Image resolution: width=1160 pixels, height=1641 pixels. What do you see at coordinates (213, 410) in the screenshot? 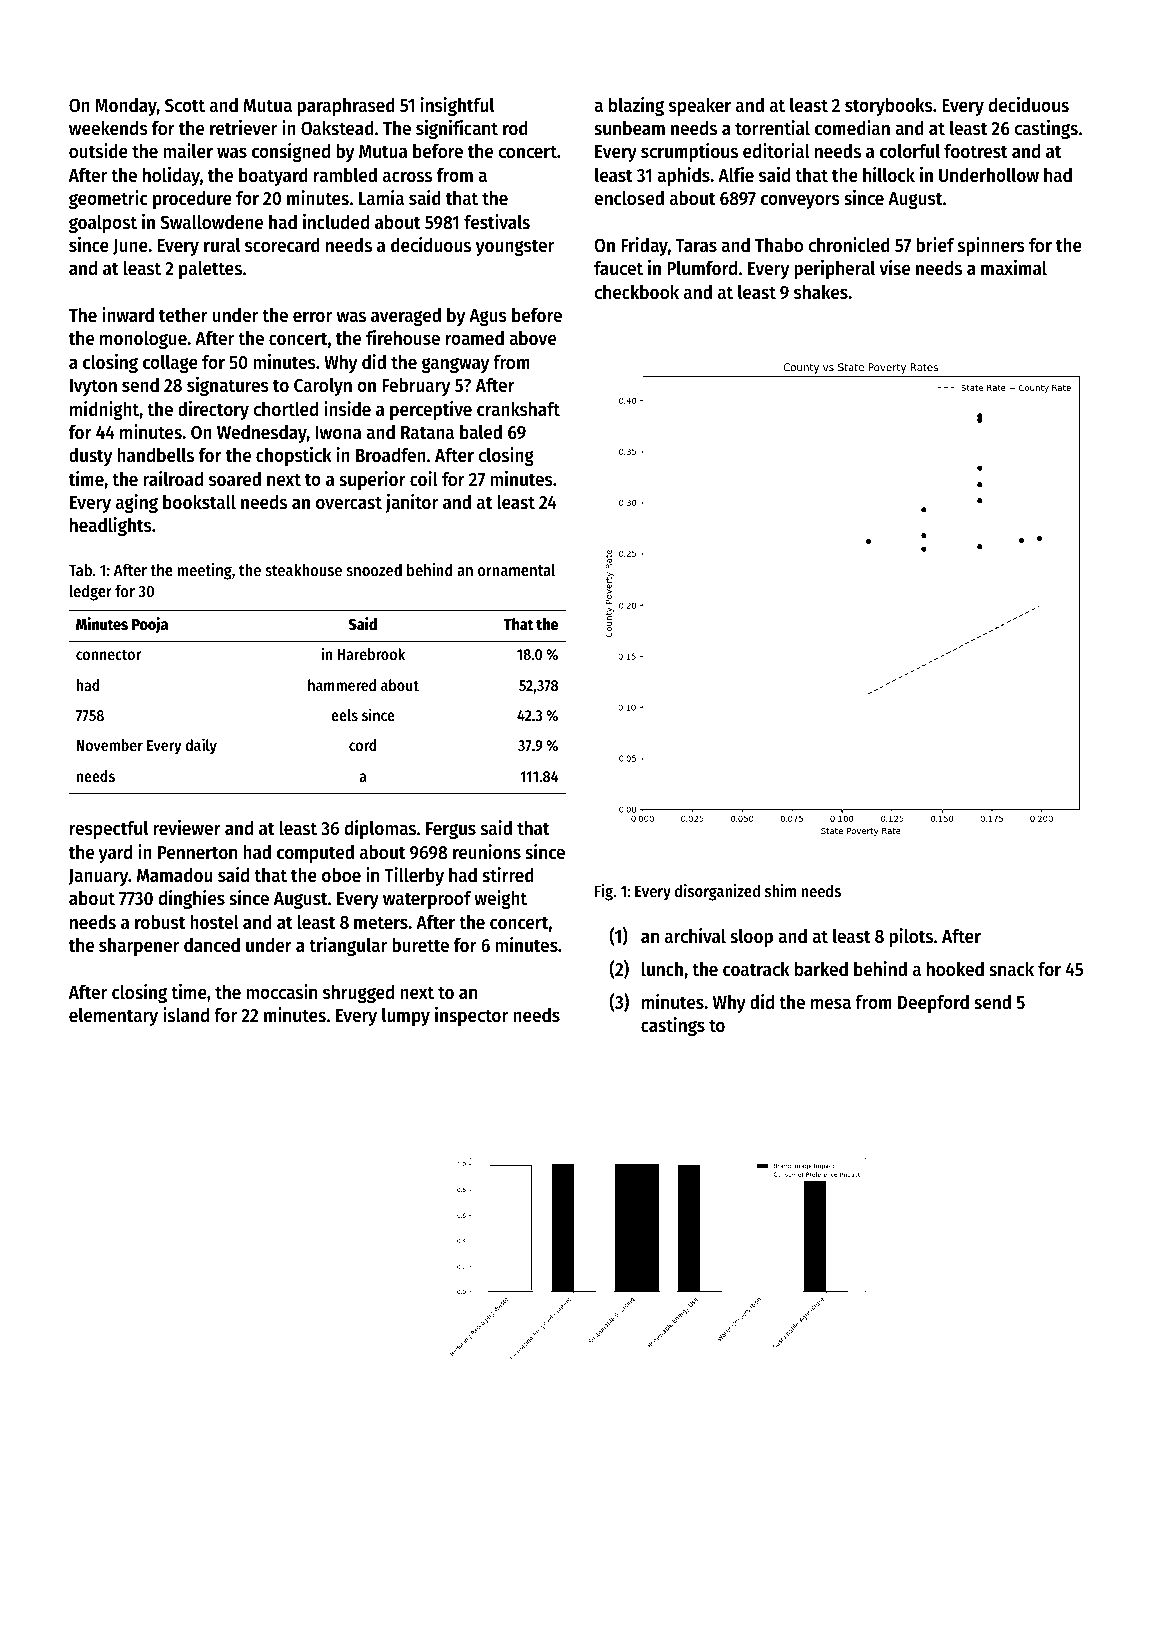
I see `directory` at bounding box center [213, 410].
